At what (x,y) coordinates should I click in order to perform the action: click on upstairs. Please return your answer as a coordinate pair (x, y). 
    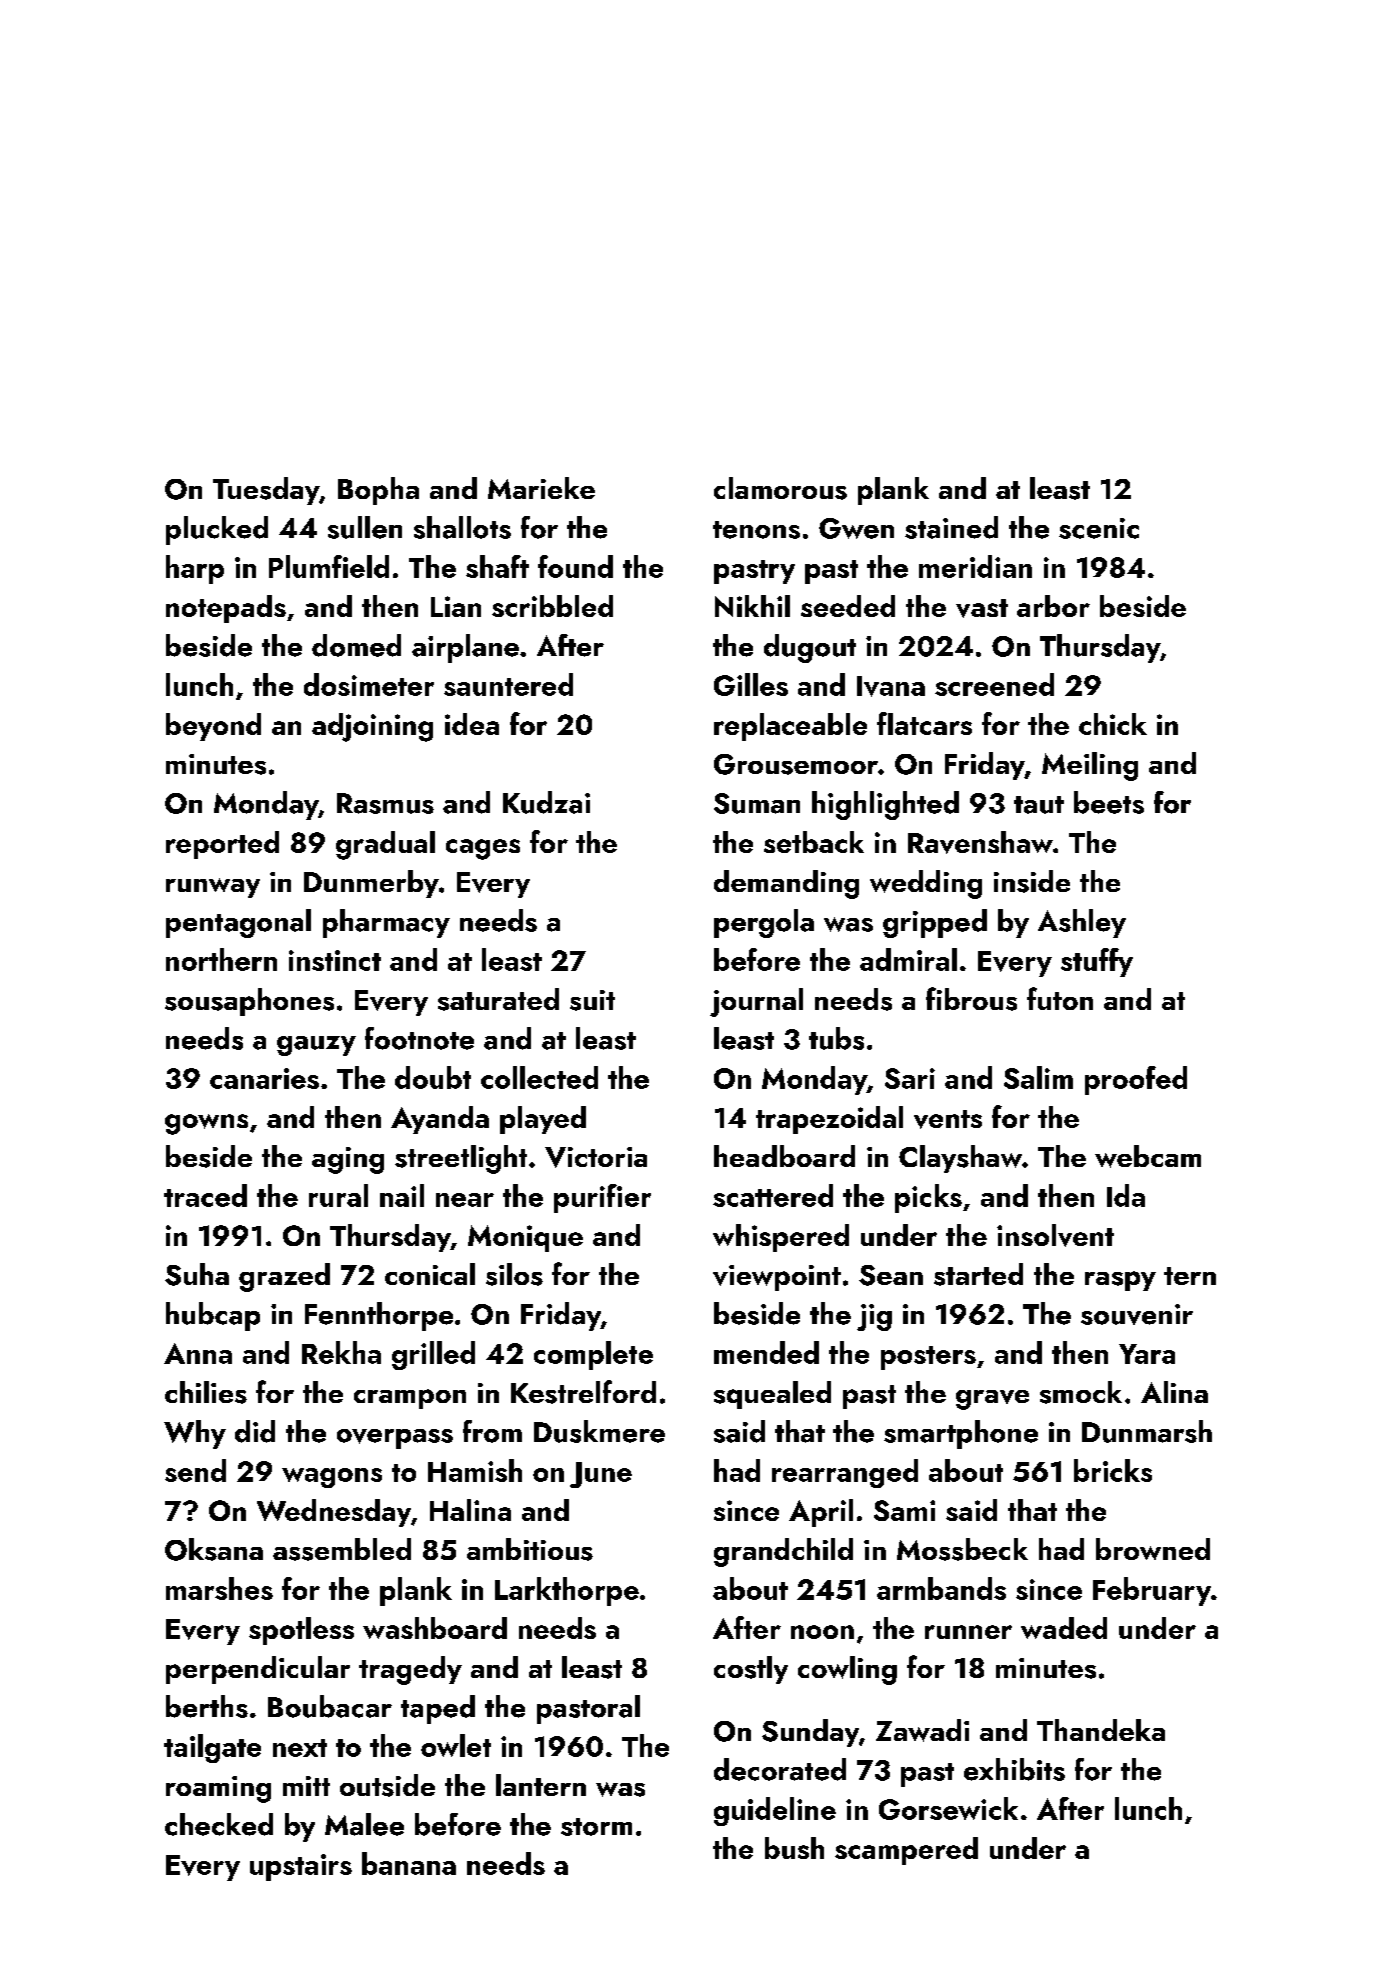
    Looking at the image, I should click on (301, 1867).
